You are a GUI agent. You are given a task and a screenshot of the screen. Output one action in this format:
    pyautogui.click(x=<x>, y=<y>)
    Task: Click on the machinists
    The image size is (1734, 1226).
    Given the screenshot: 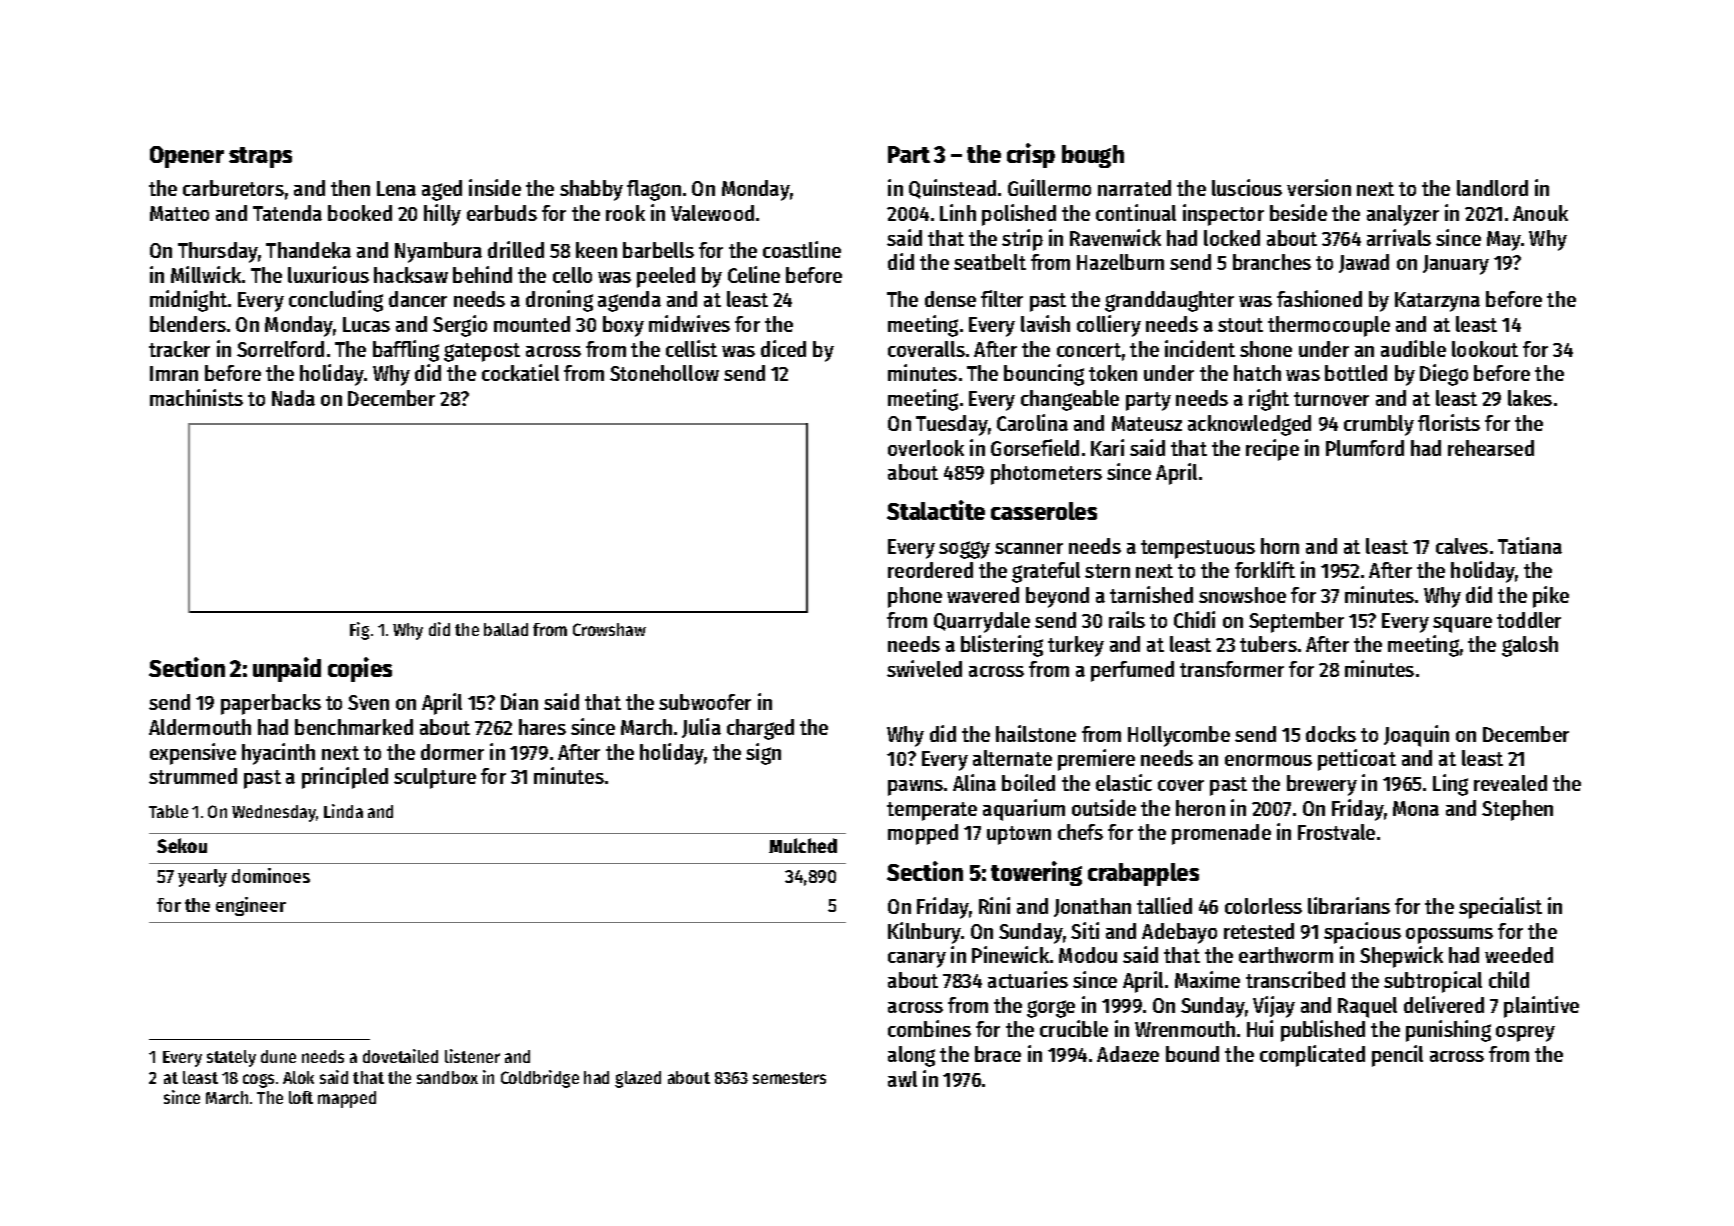 What is the action you would take?
    pyautogui.click(x=196, y=397)
